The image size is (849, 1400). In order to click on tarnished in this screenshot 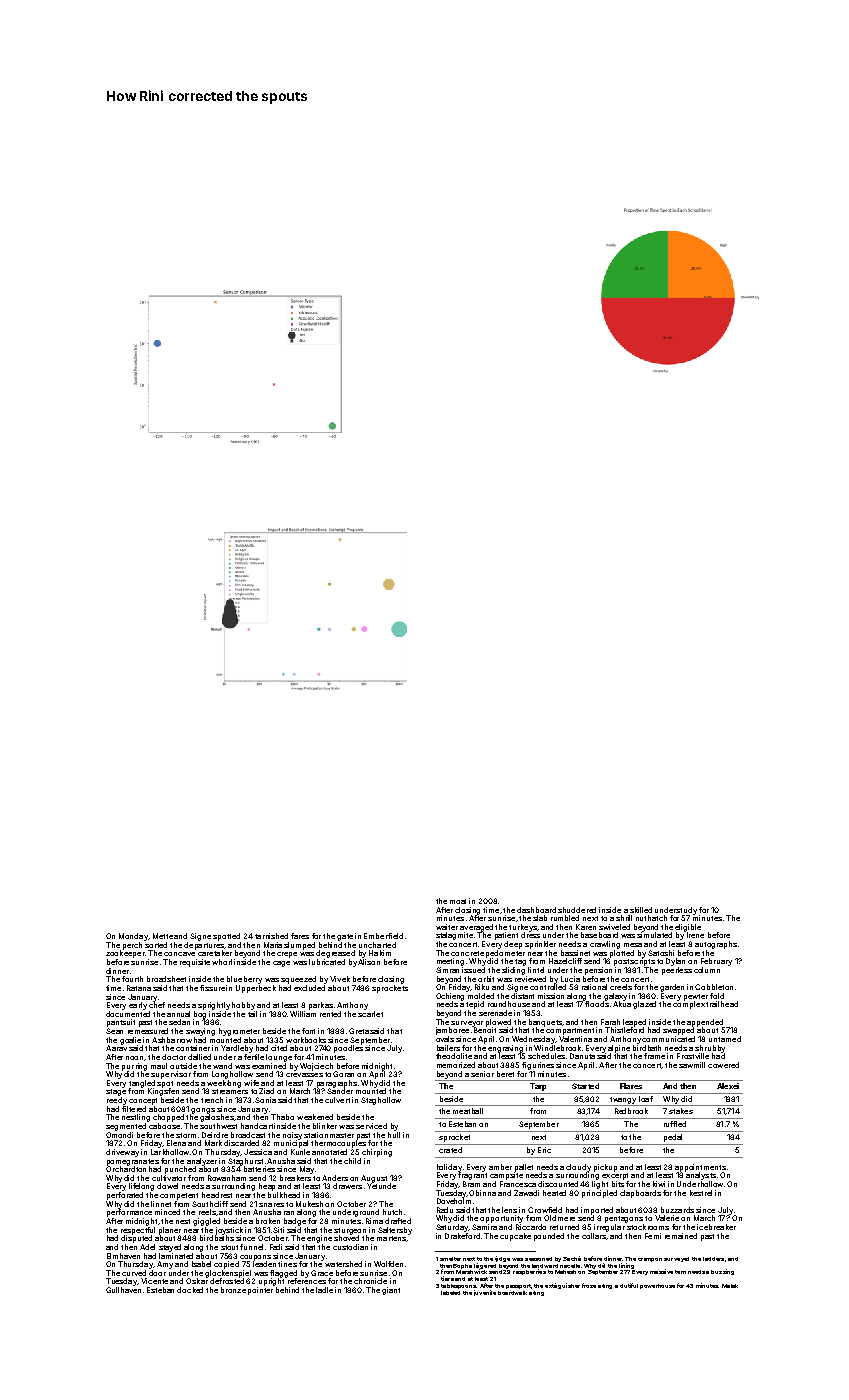, I will do `click(271, 936)`.
